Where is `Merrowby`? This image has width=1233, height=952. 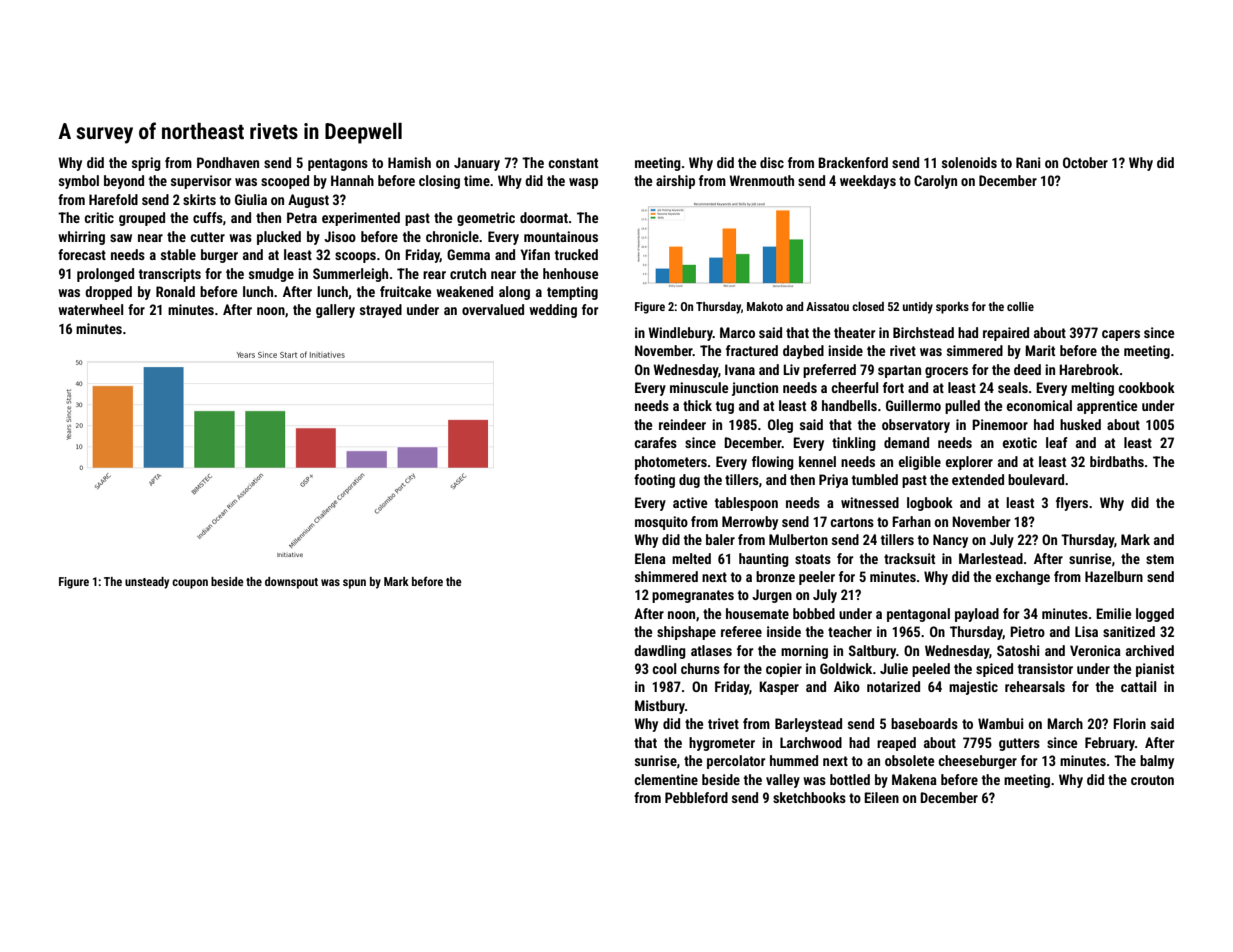 Merrowby is located at coordinates (750, 523).
